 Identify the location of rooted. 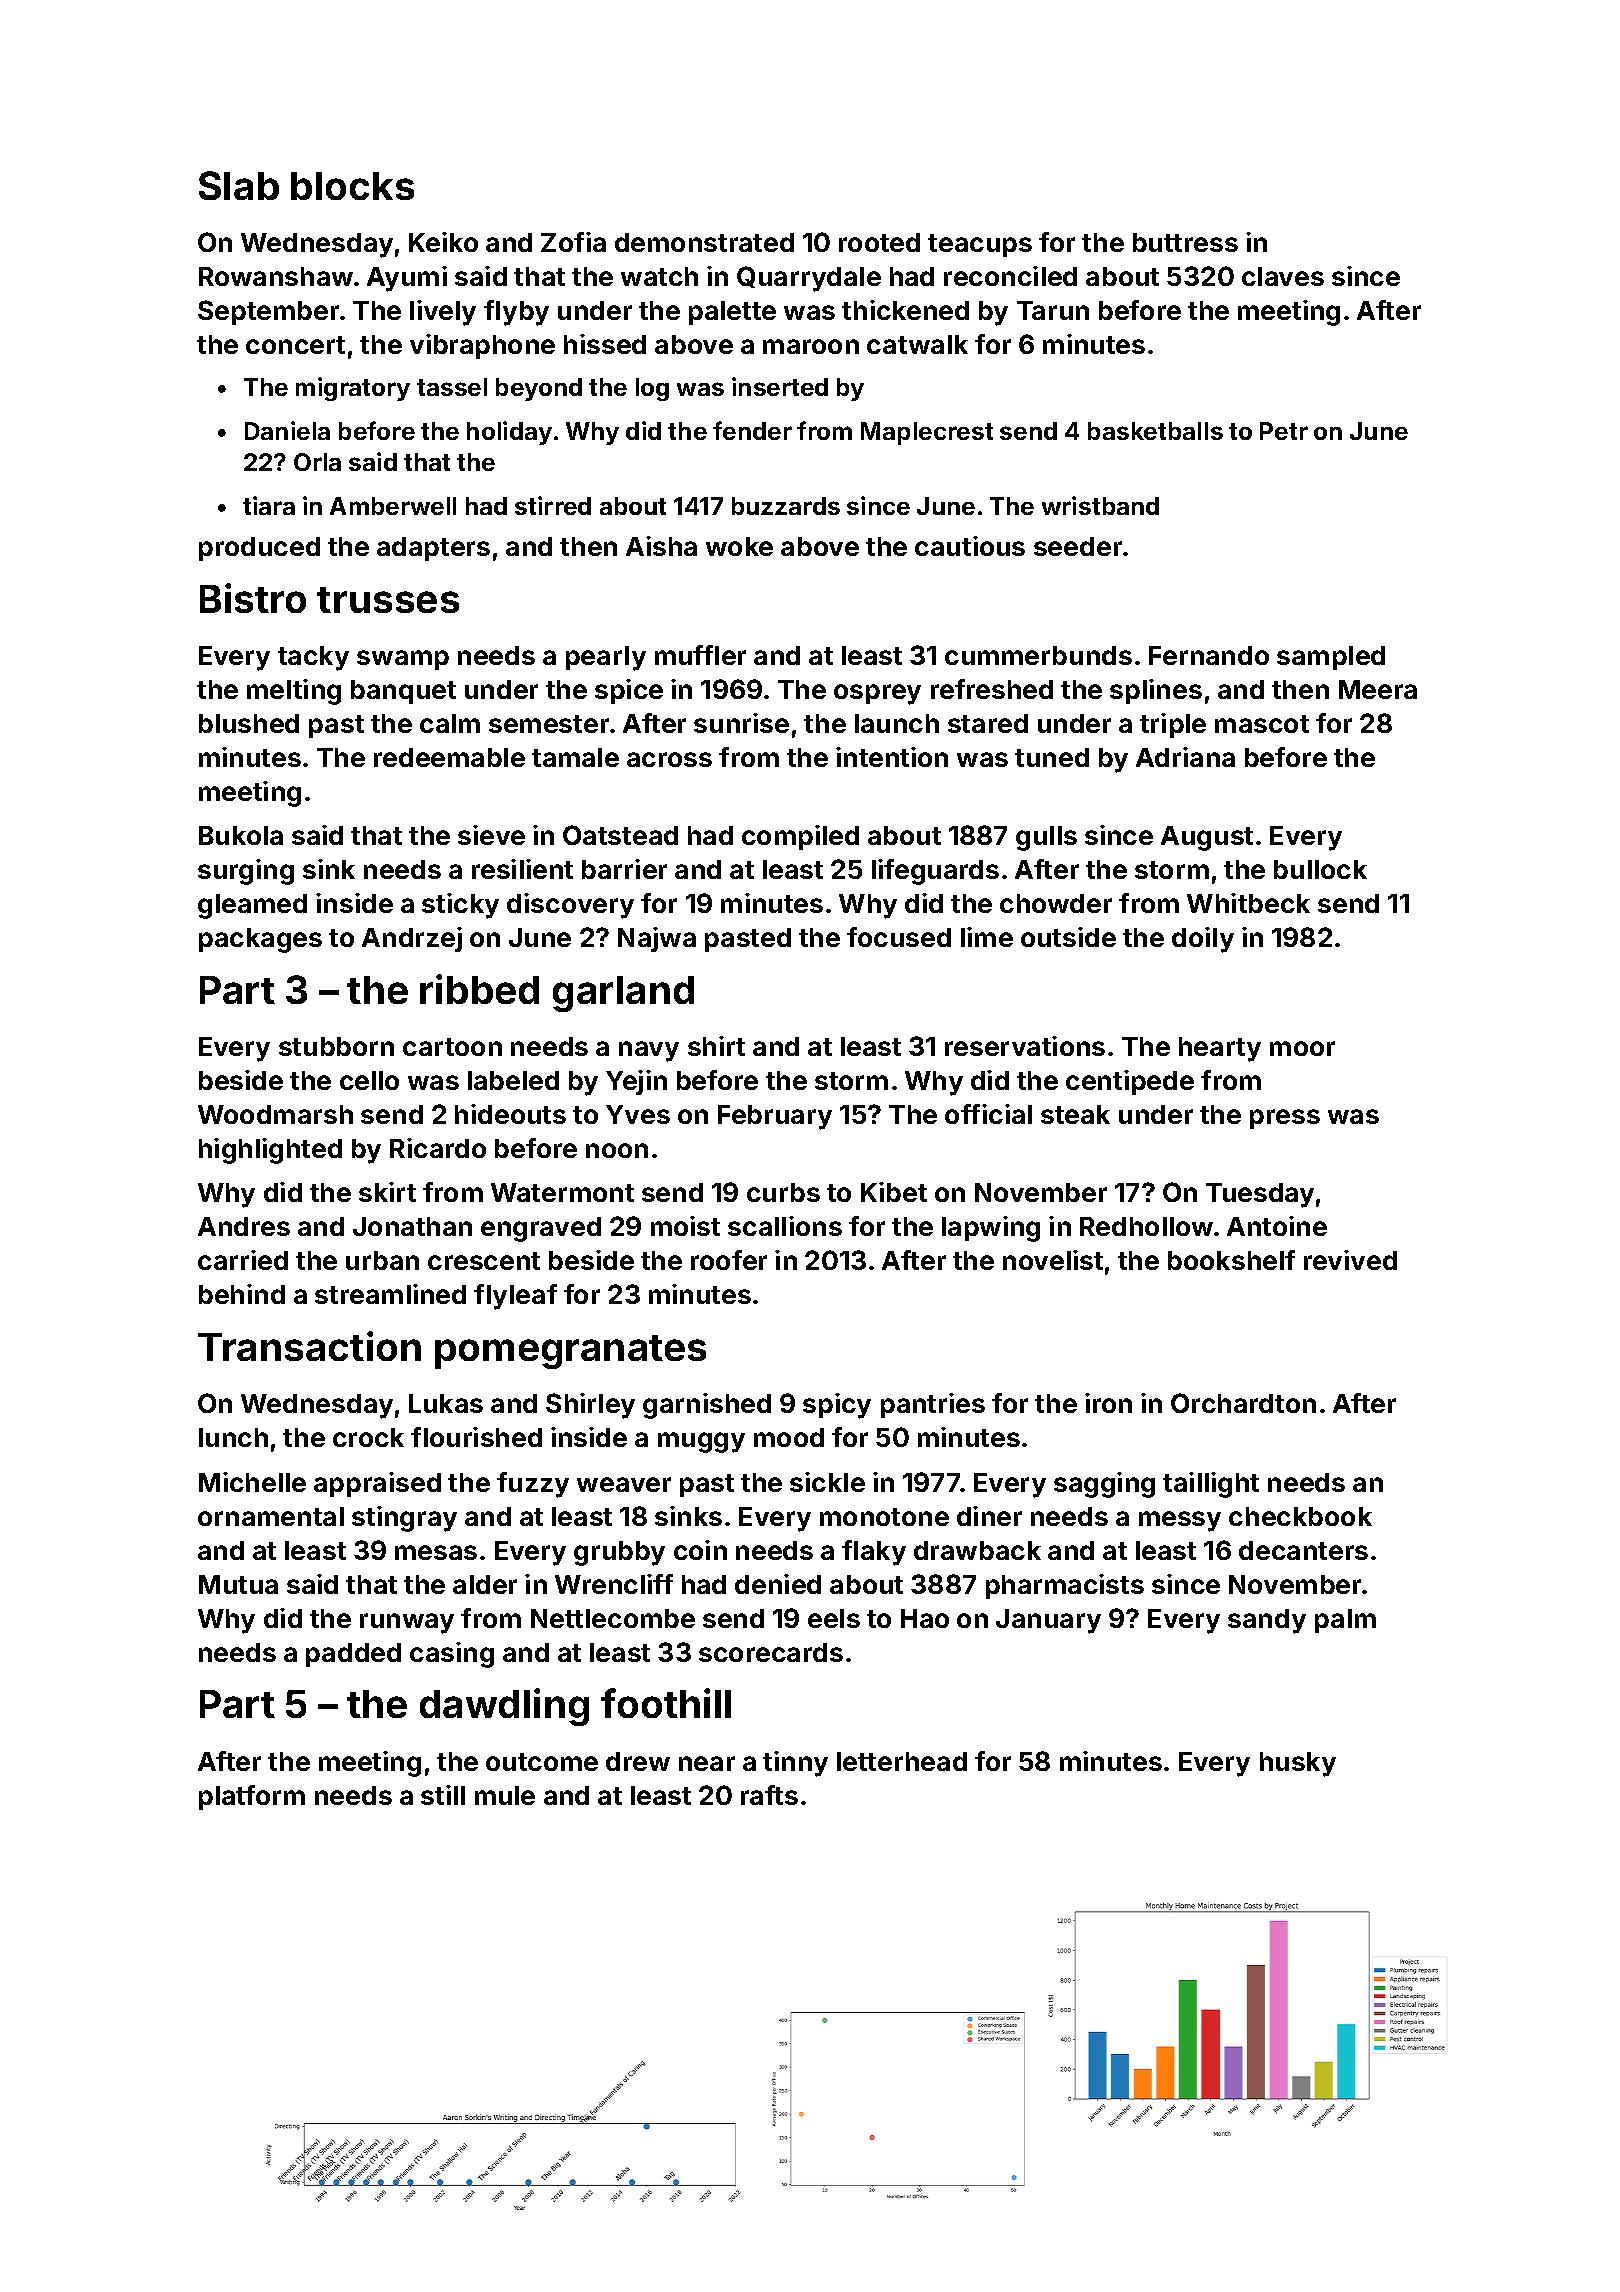
(879, 242).
